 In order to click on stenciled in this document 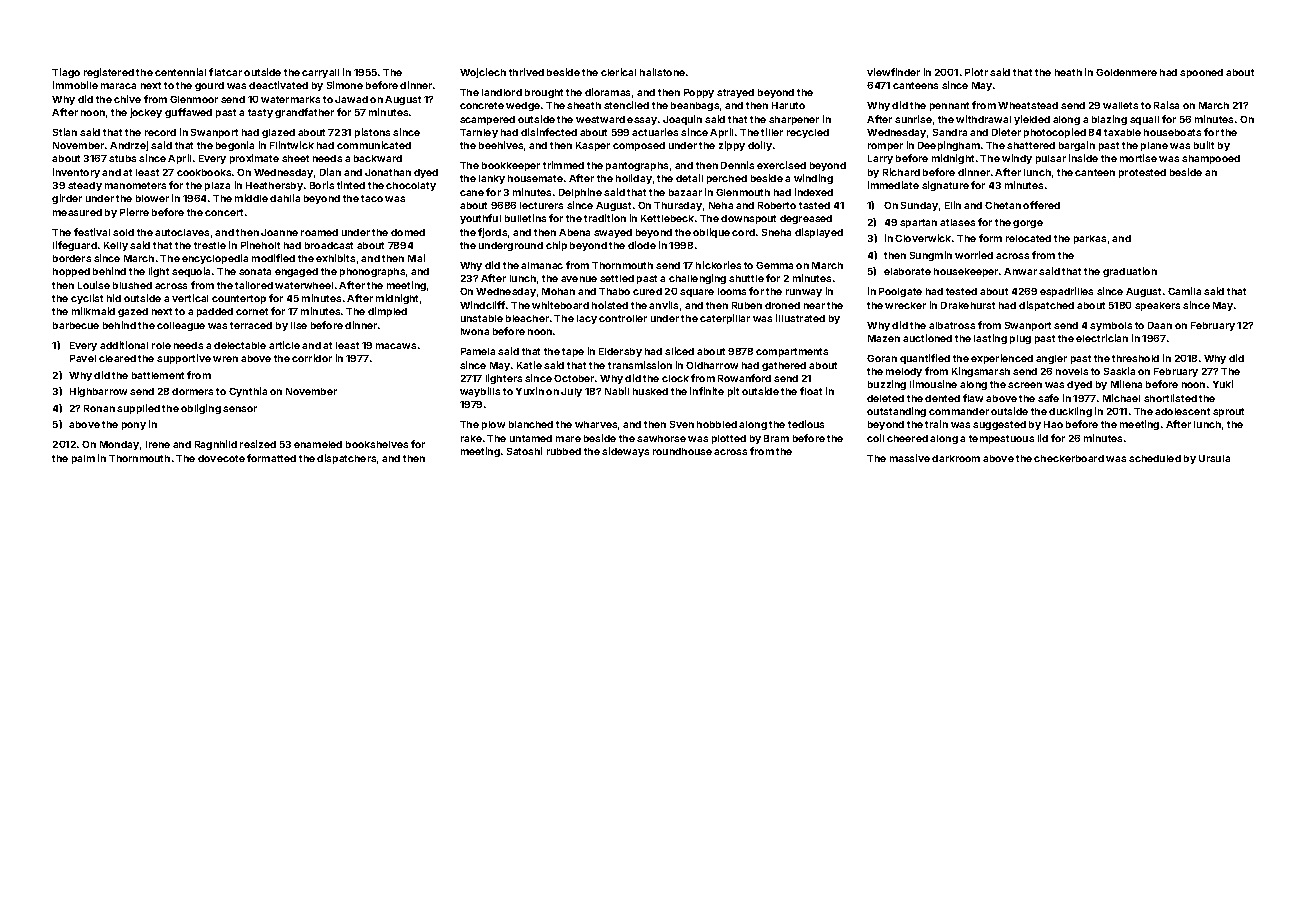, I will do `click(626, 105)`.
